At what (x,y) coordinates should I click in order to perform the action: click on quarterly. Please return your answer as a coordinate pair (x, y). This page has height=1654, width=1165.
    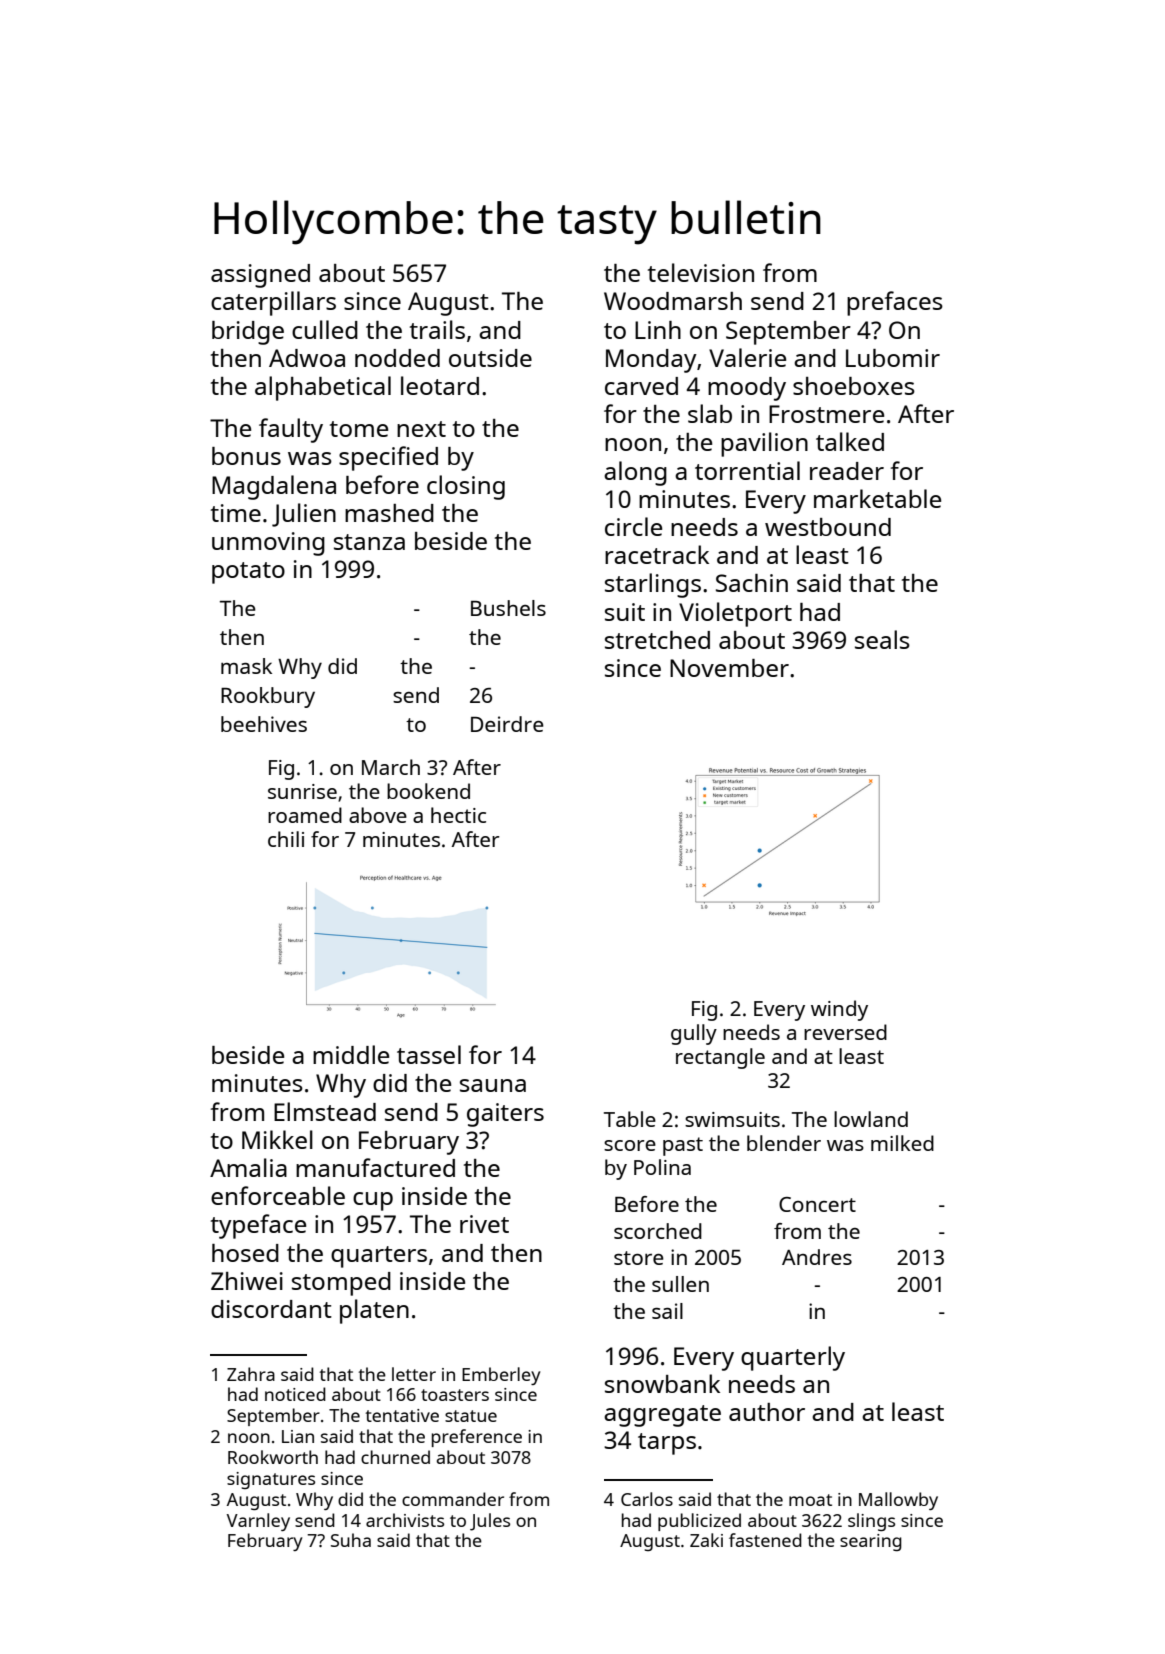
    Looking at the image, I should click on (793, 1358).
